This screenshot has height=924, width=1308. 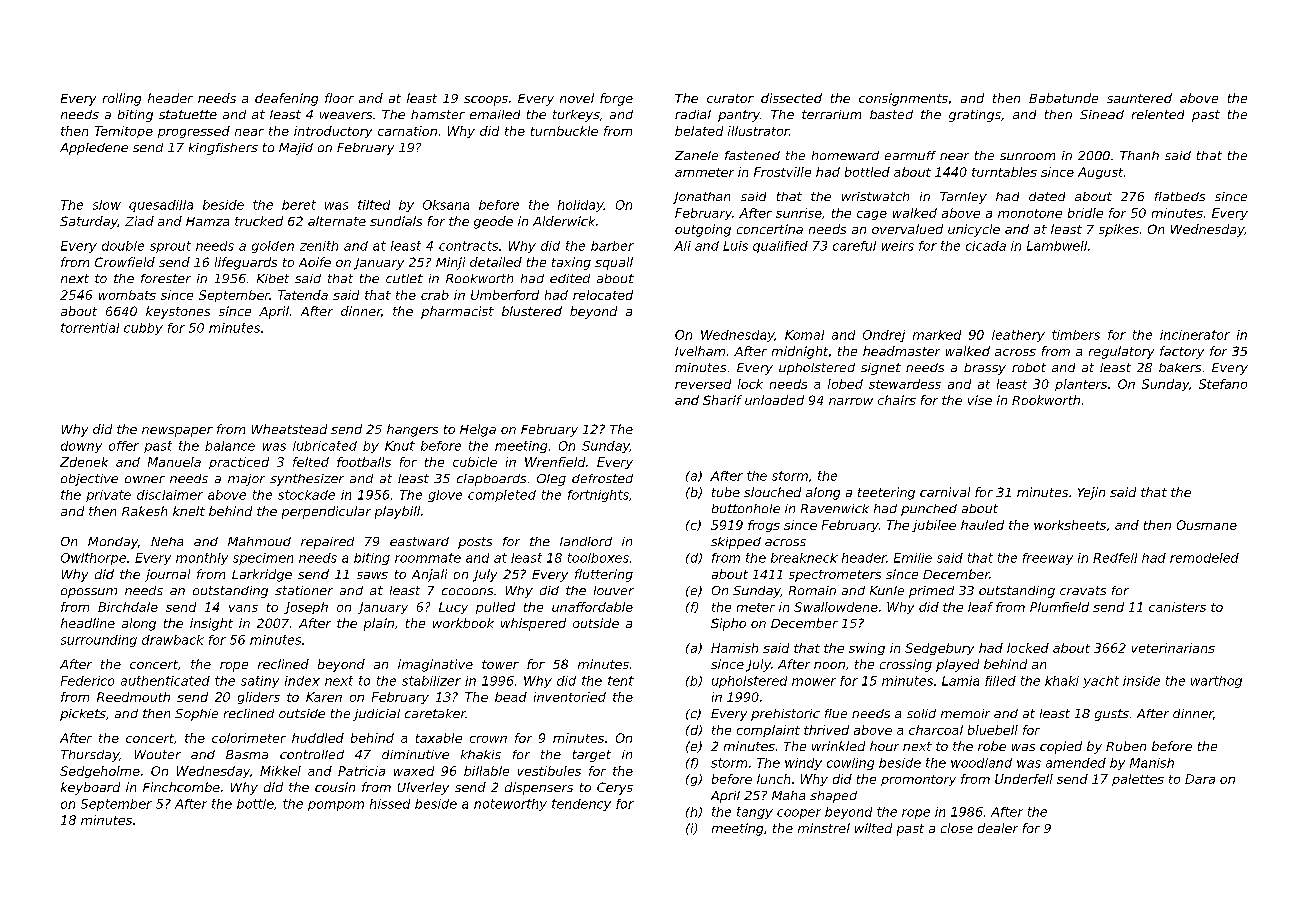 I want to click on stationer, so click(x=304, y=590).
